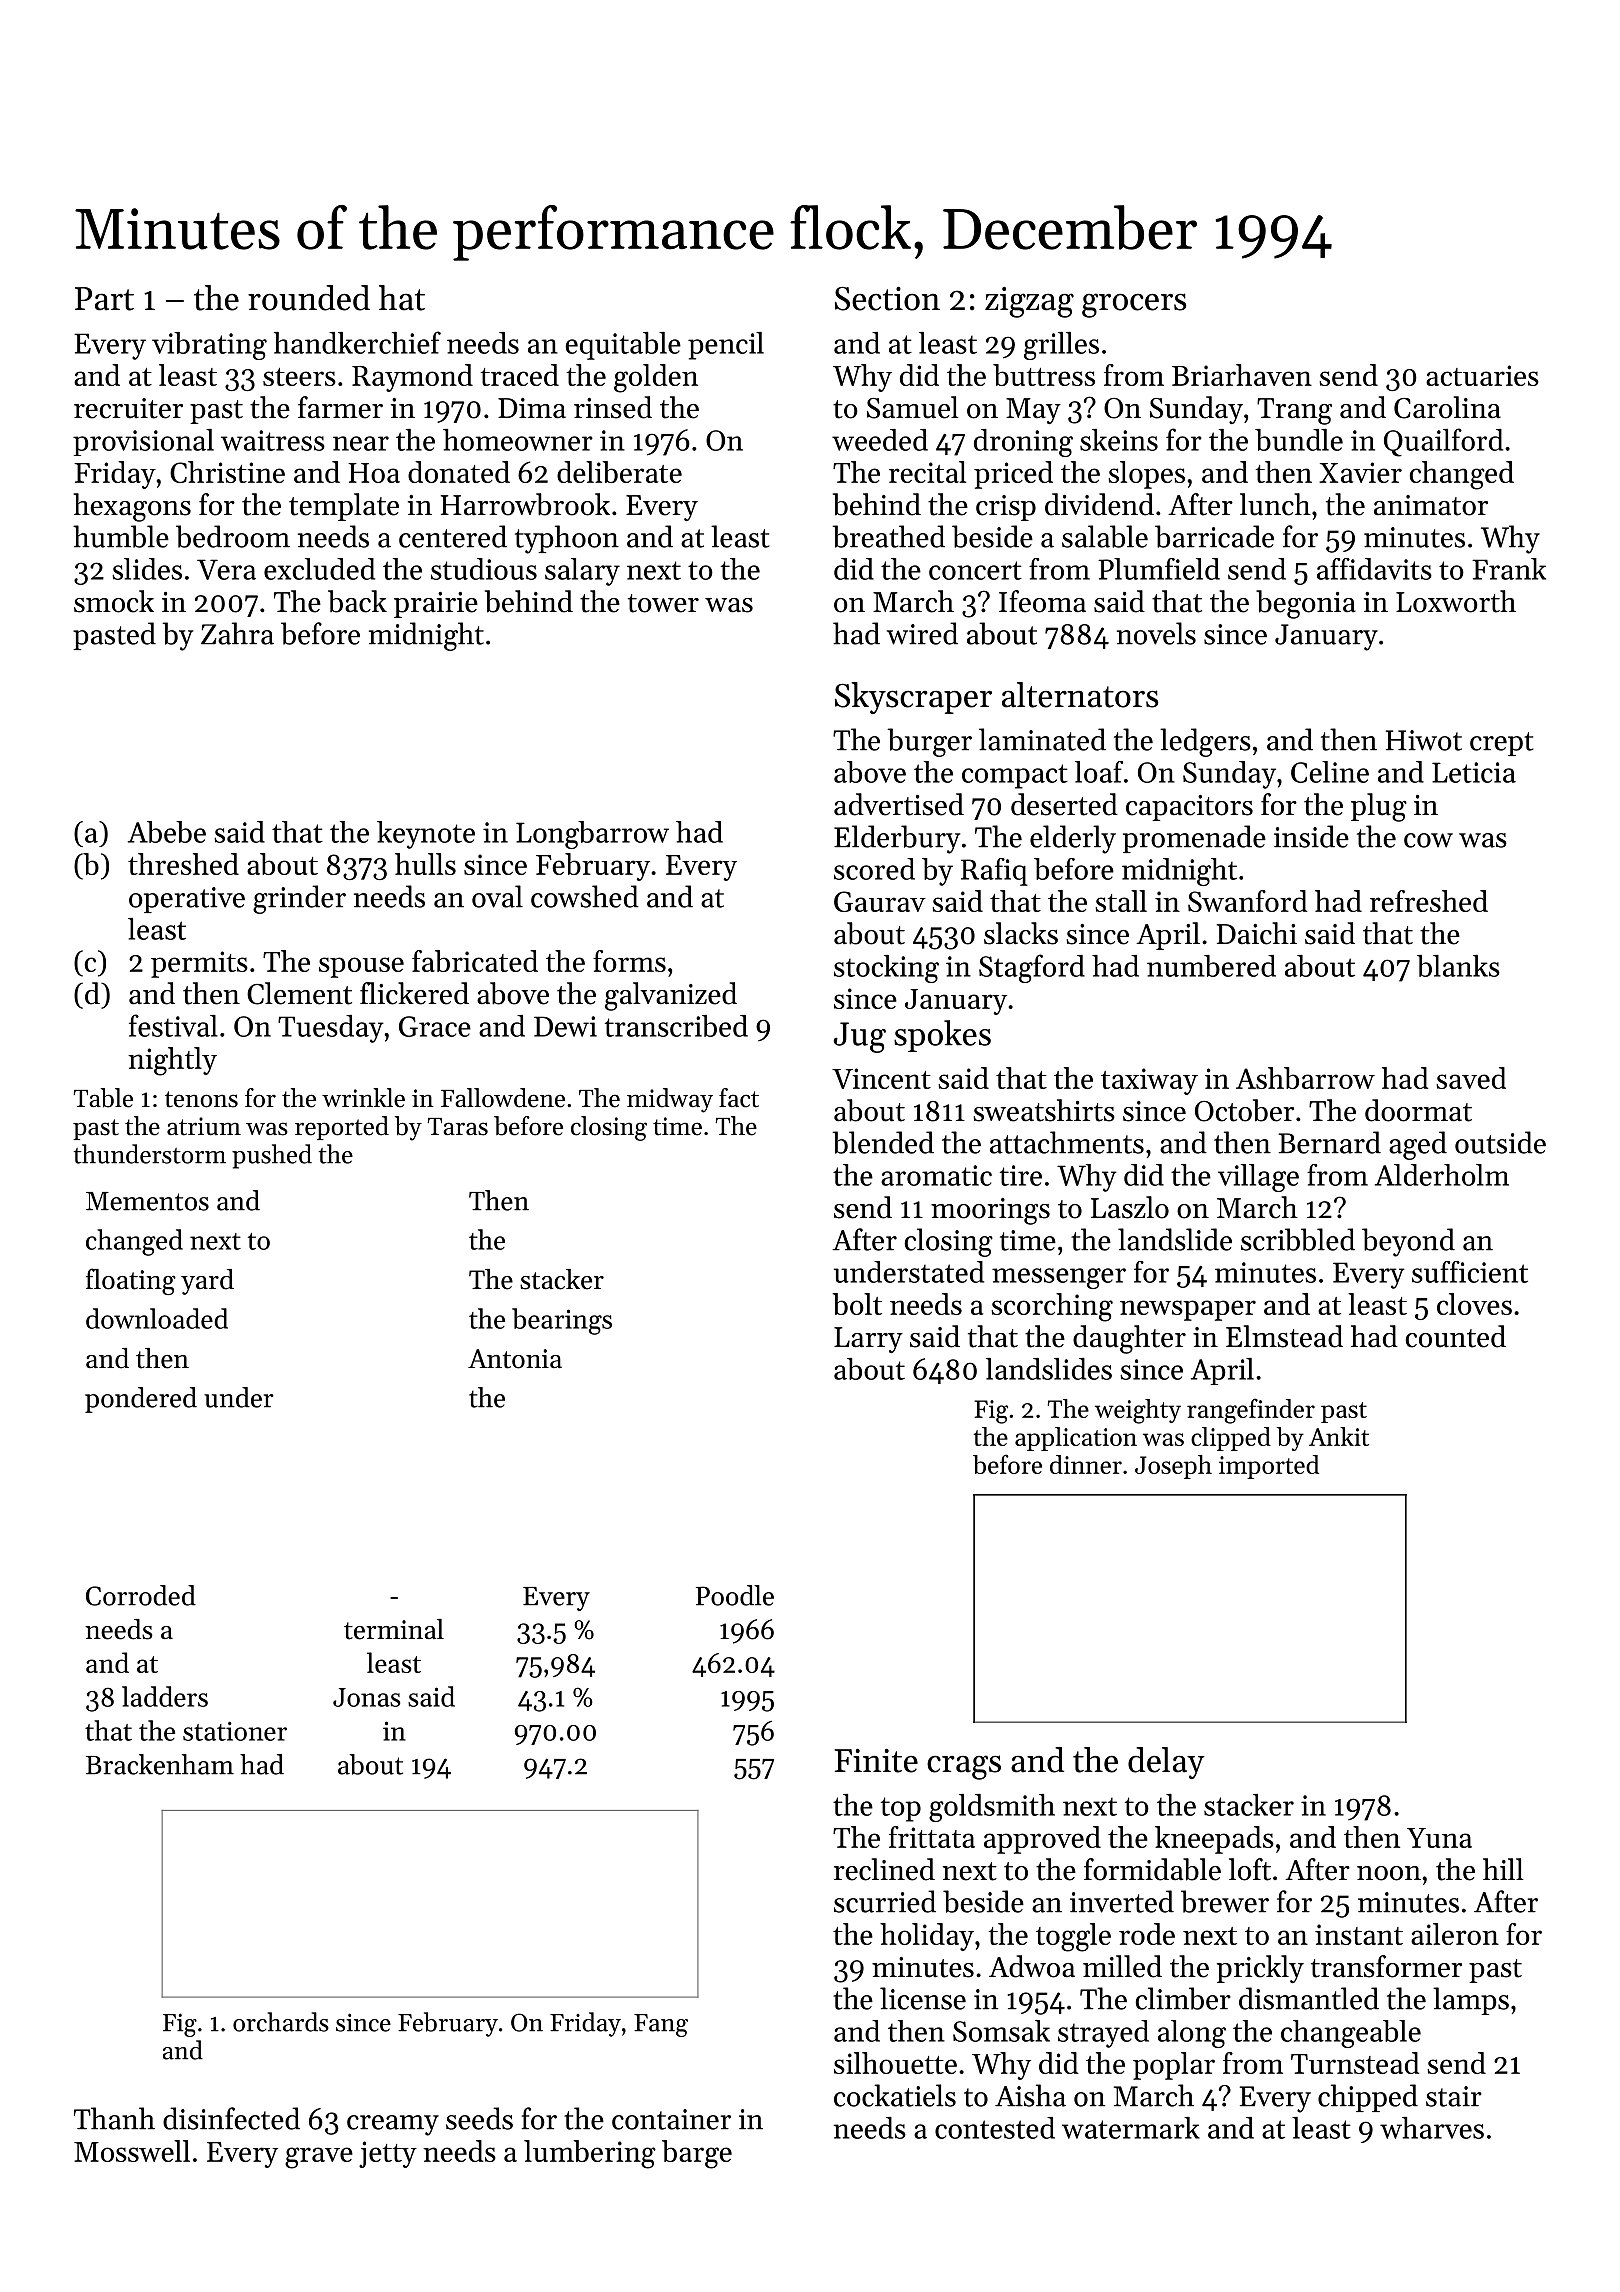 This screenshot has width=1620, height=2292. I want to click on Ankit, so click(1339, 1436).
